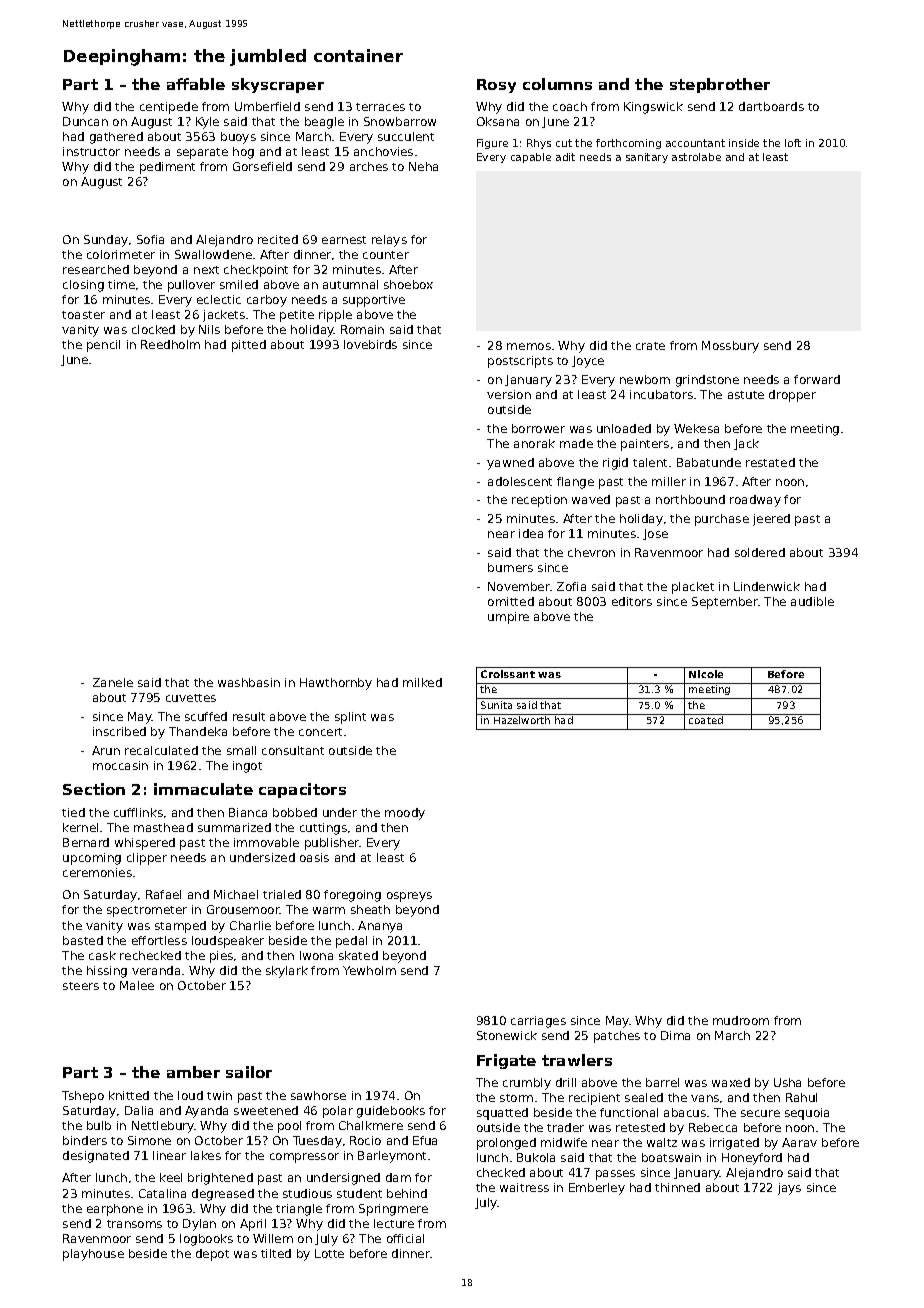 This document has height=1308, width=924. Describe the element at coordinates (150, 239) in the document. I see `Sofia` at that location.
